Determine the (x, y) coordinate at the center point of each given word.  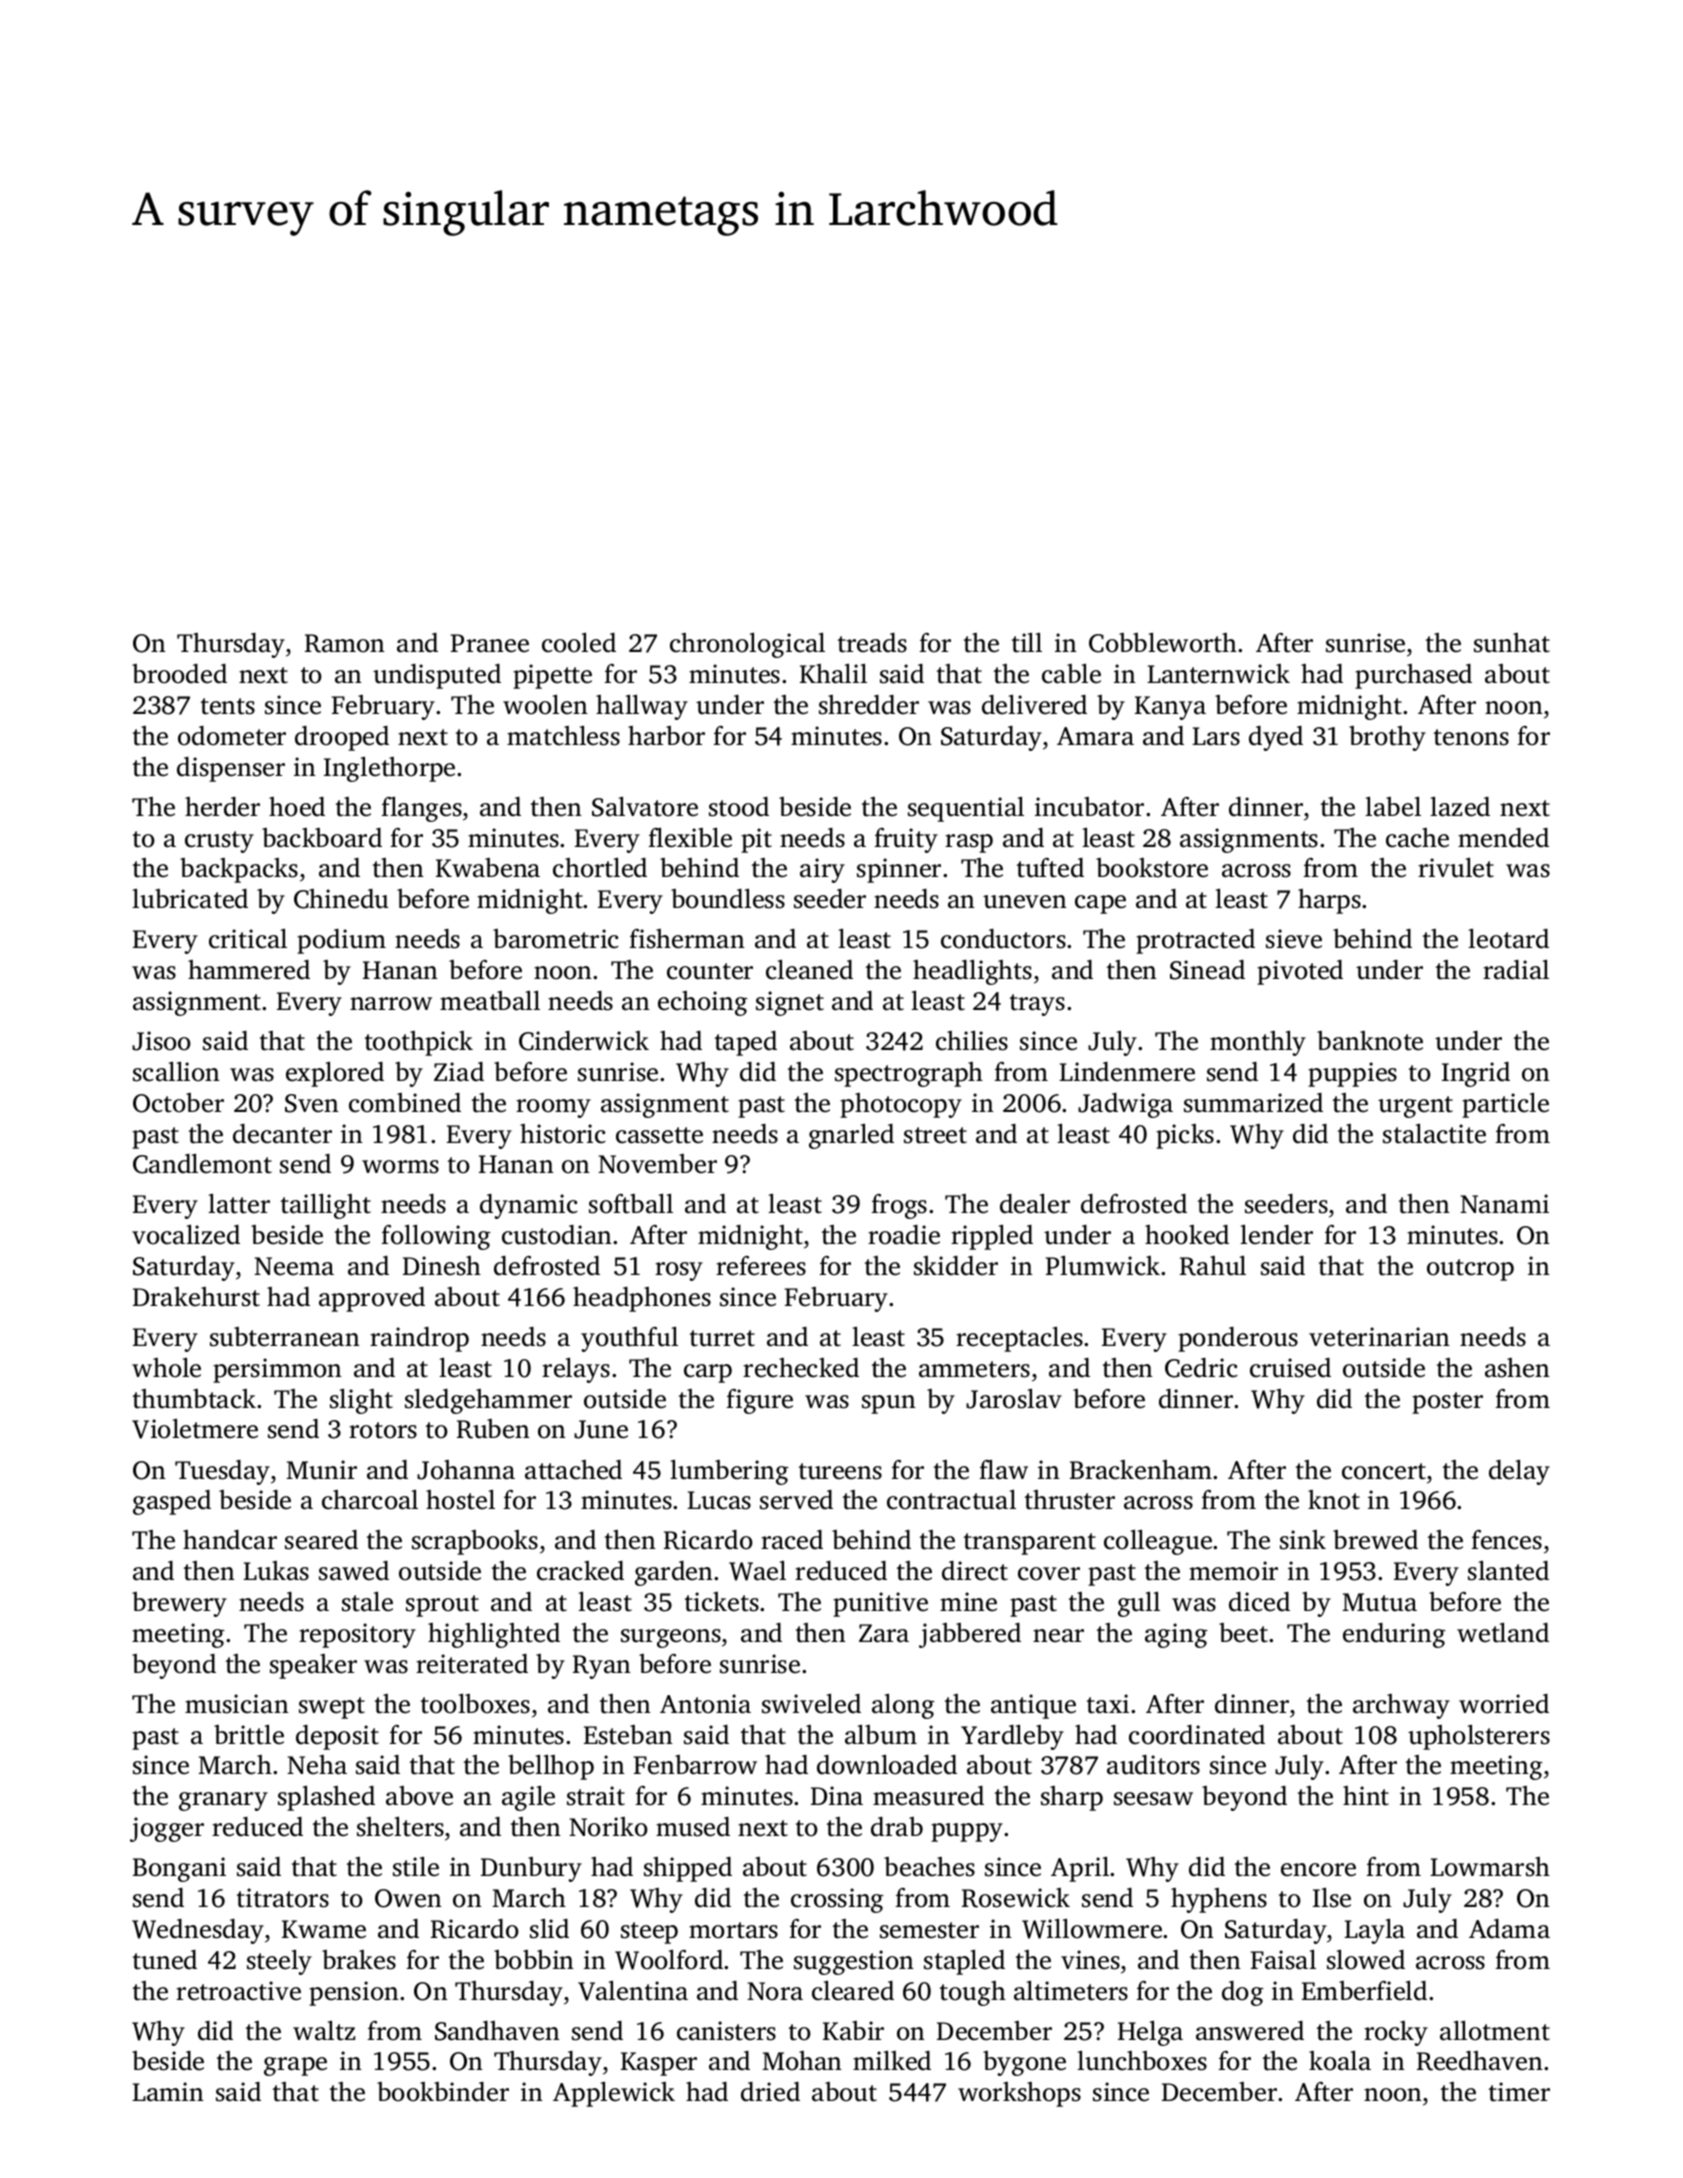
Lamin (168, 2092)
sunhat (1512, 643)
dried (770, 2092)
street (935, 1135)
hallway (642, 707)
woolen (545, 705)
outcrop (1470, 1270)
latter (239, 1204)
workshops (1019, 2094)
